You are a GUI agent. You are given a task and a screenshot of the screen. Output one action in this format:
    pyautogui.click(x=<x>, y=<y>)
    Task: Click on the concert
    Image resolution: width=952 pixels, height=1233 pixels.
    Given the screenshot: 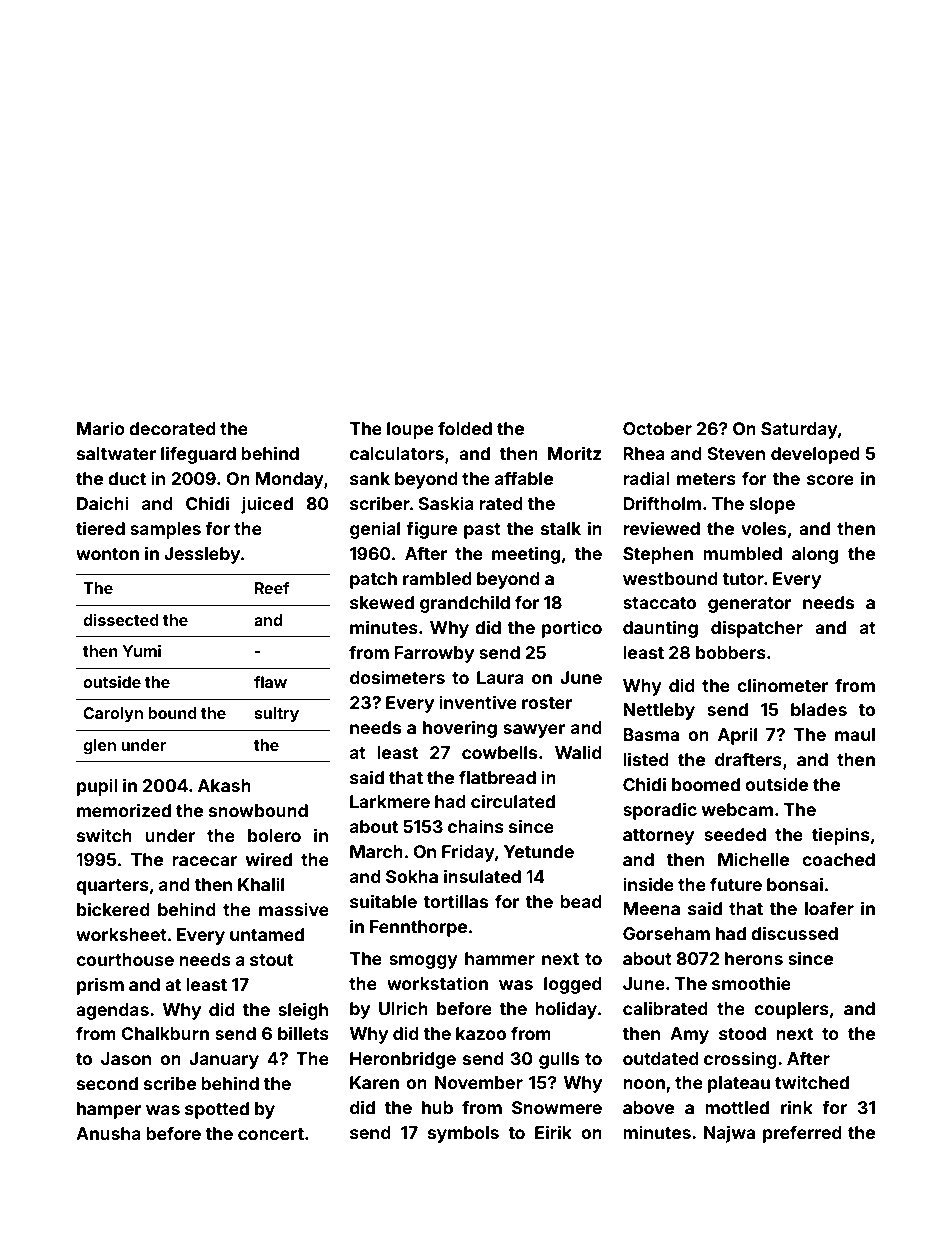 What is the action you would take?
    pyautogui.click(x=271, y=1134)
